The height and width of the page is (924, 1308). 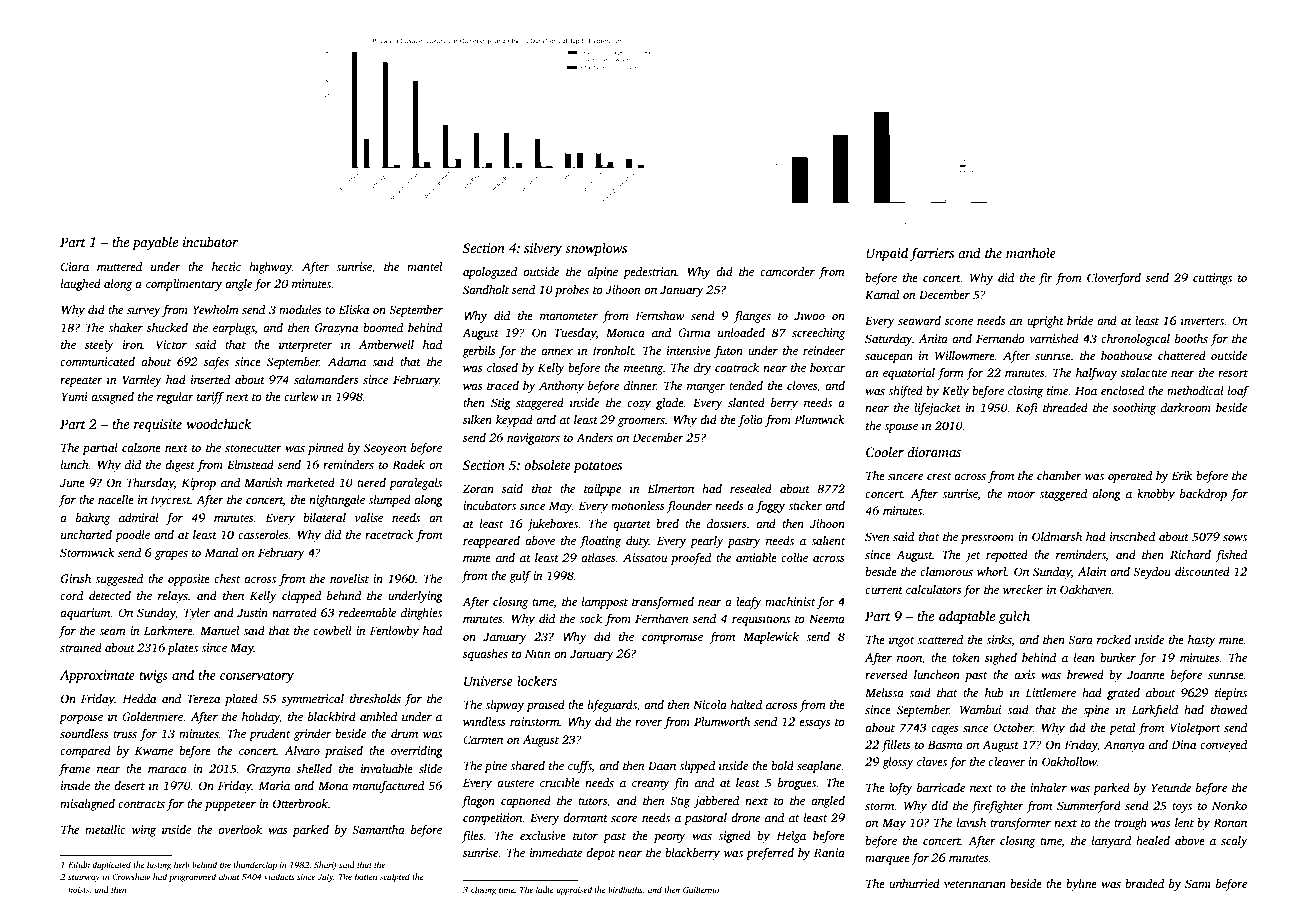 I want to click on modules, so click(x=300, y=309).
